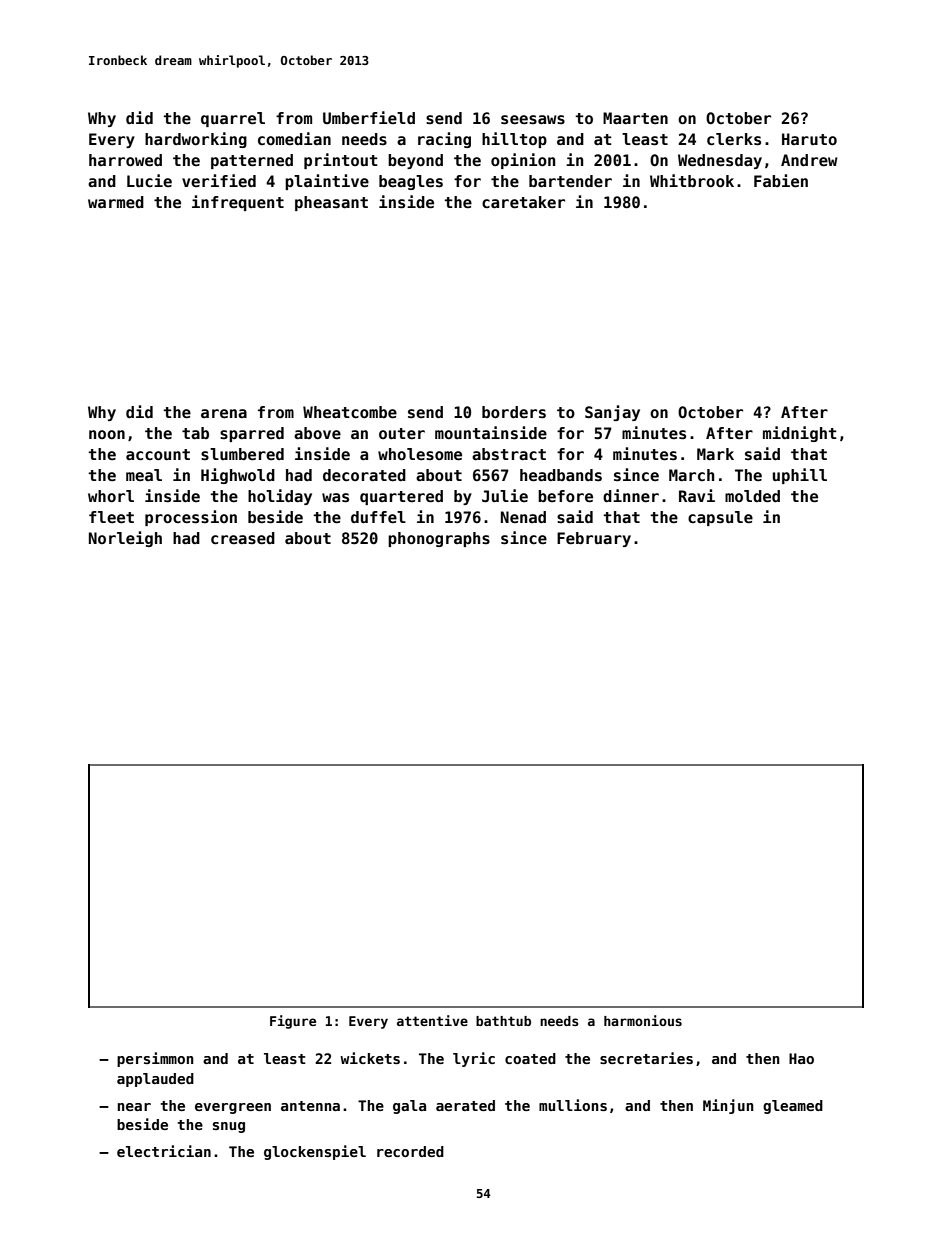 This page has height=1233, width=952. What do you see at coordinates (410, 1151) in the page?
I see `recorded` at bounding box center [410, 1151].
